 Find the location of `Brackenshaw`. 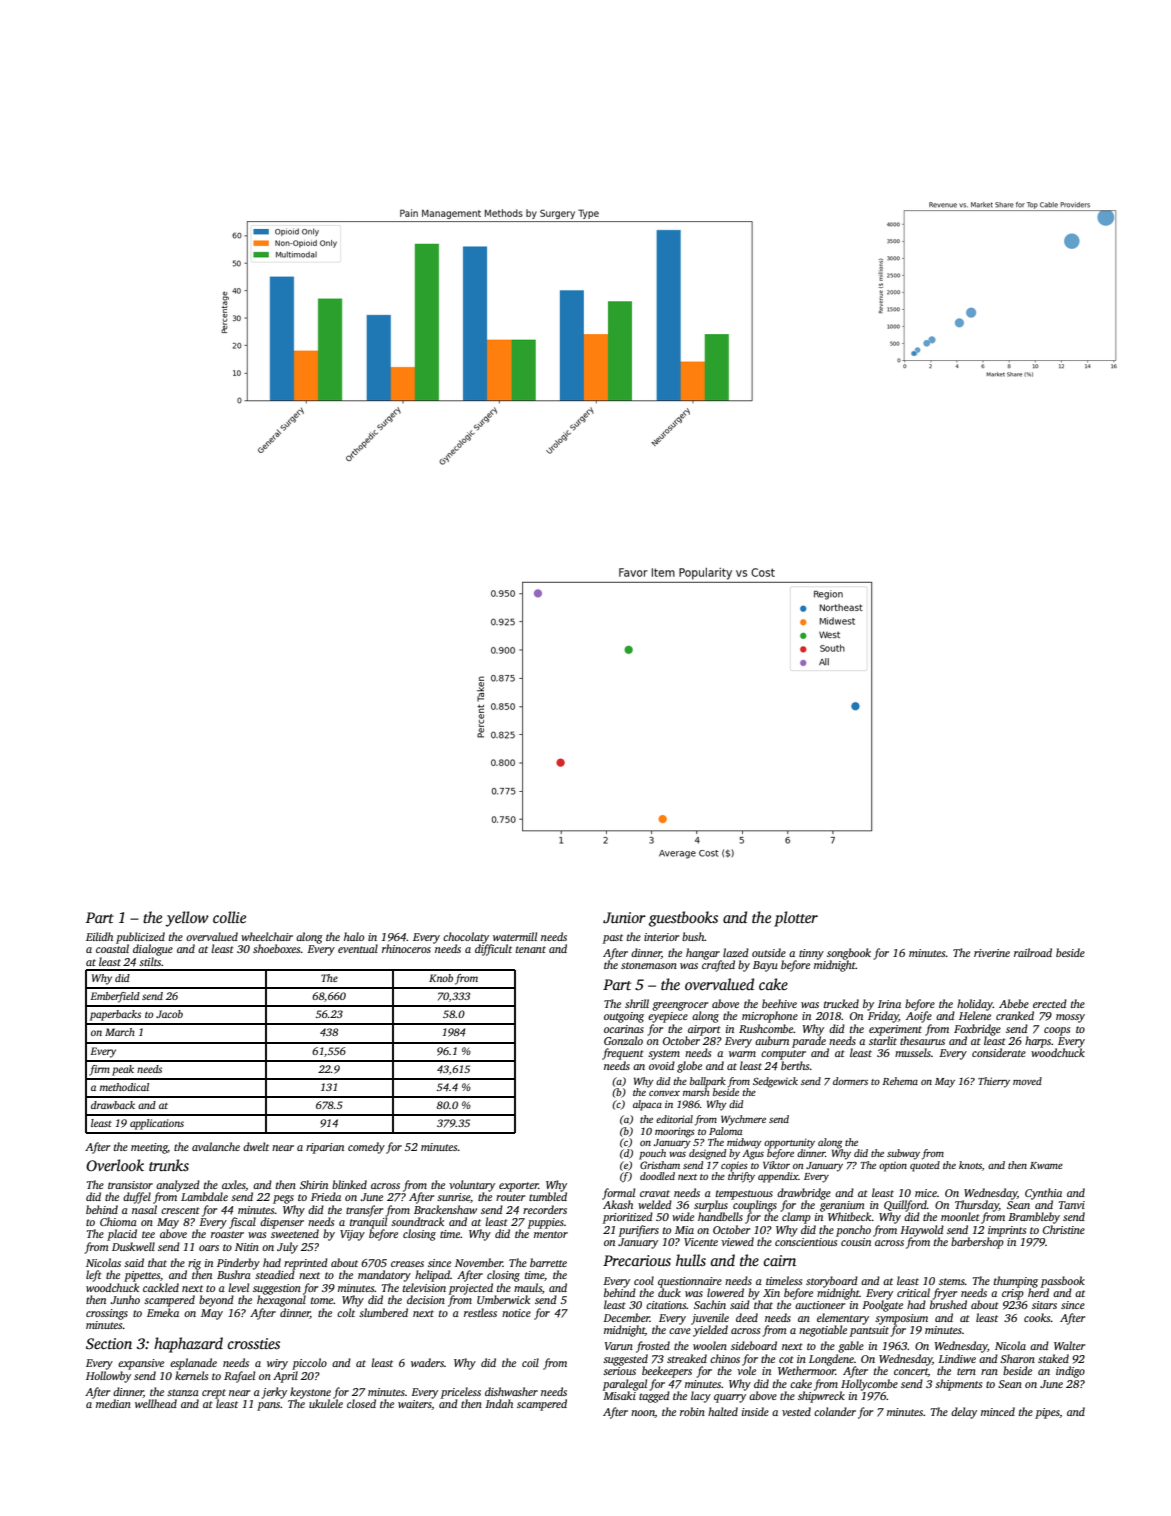

Brackenshaw is located at coordinates (445, 1209).
